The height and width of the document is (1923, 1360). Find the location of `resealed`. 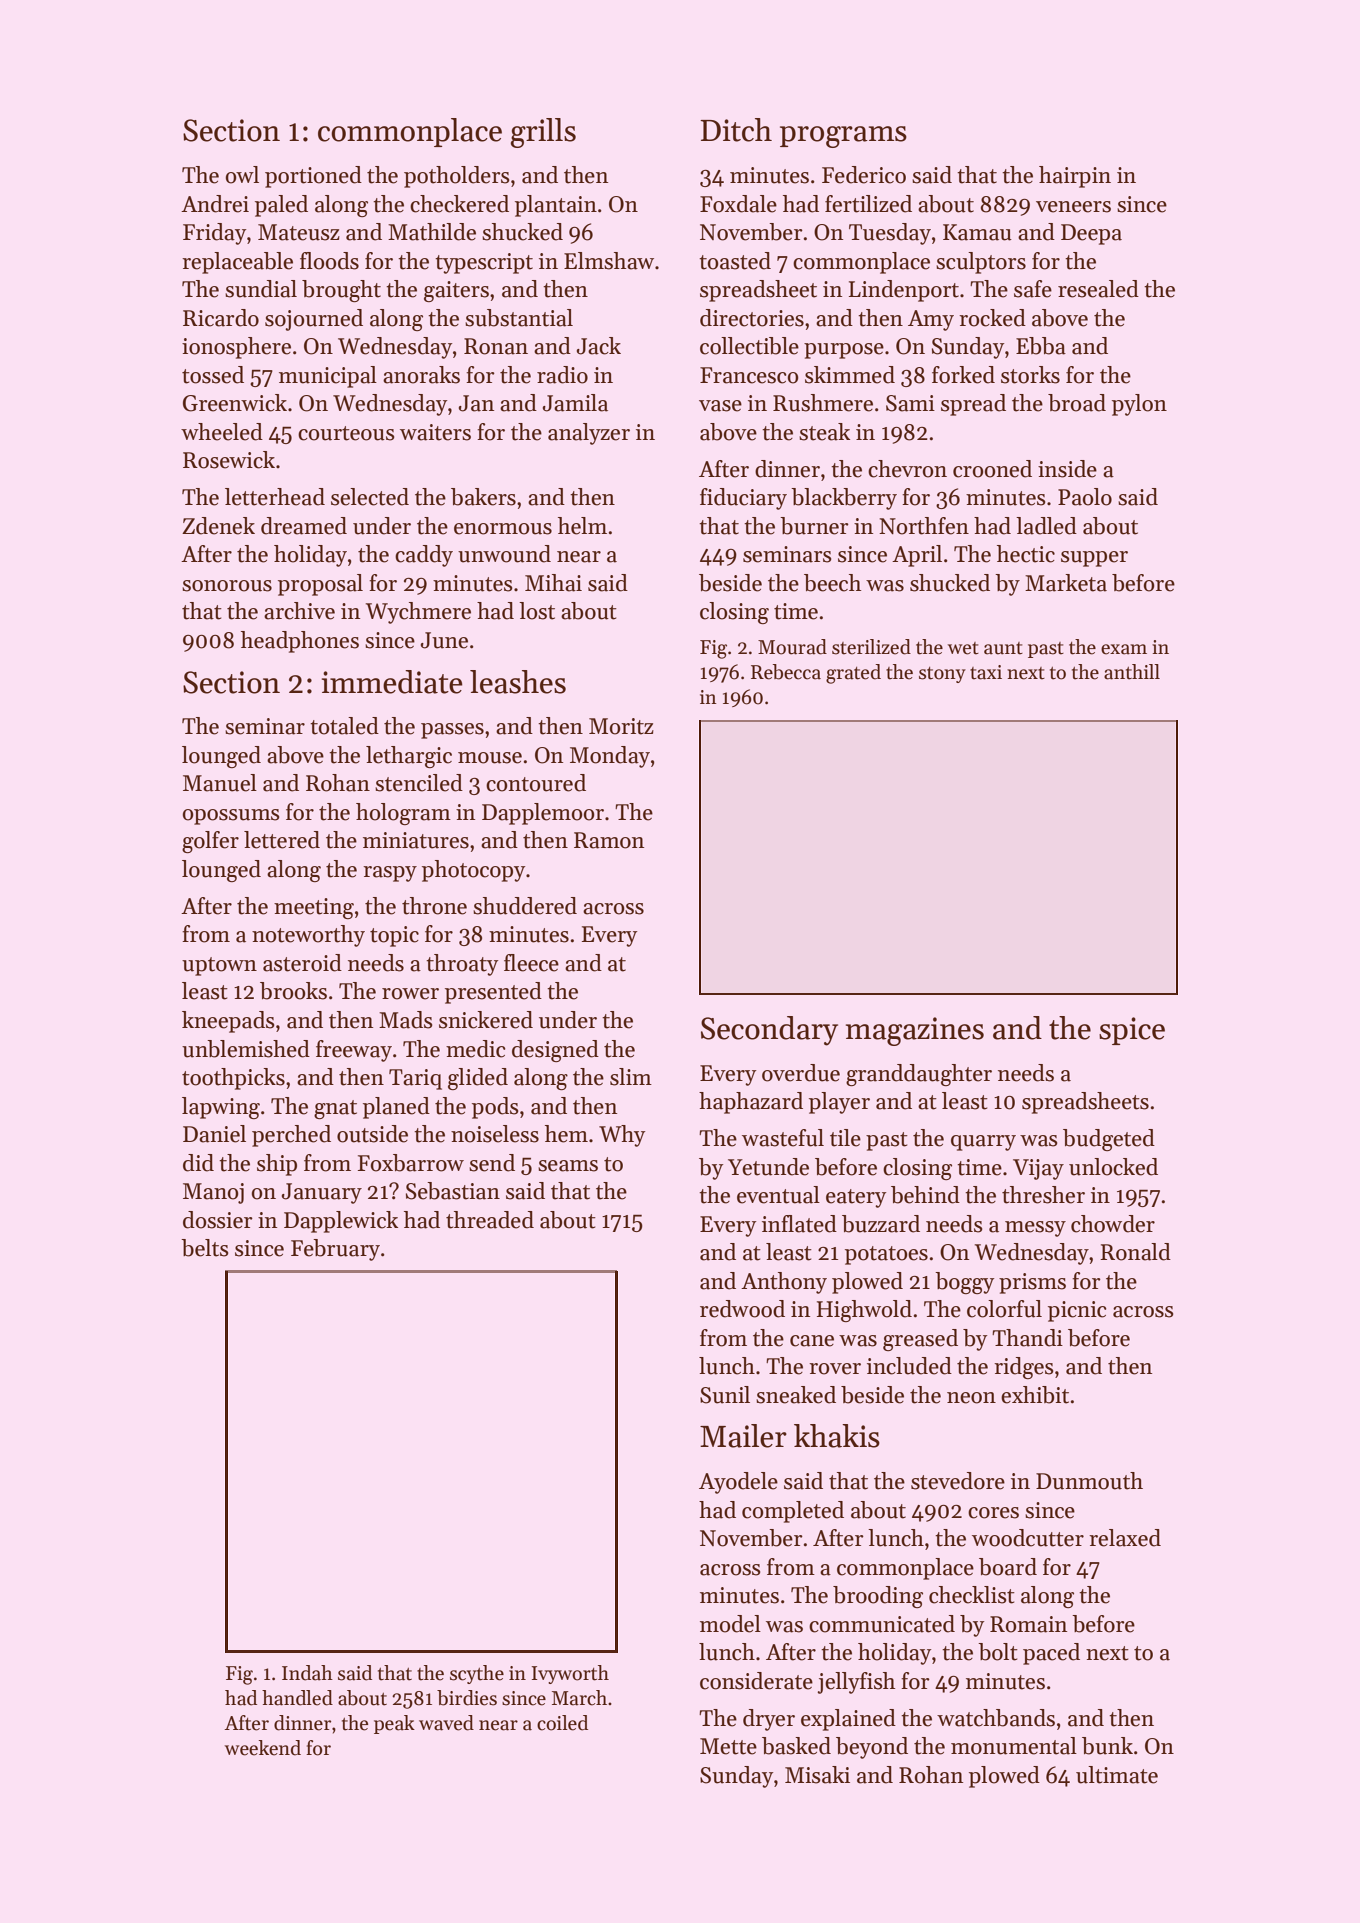

resealed is located at coordinates (1098, 289).
